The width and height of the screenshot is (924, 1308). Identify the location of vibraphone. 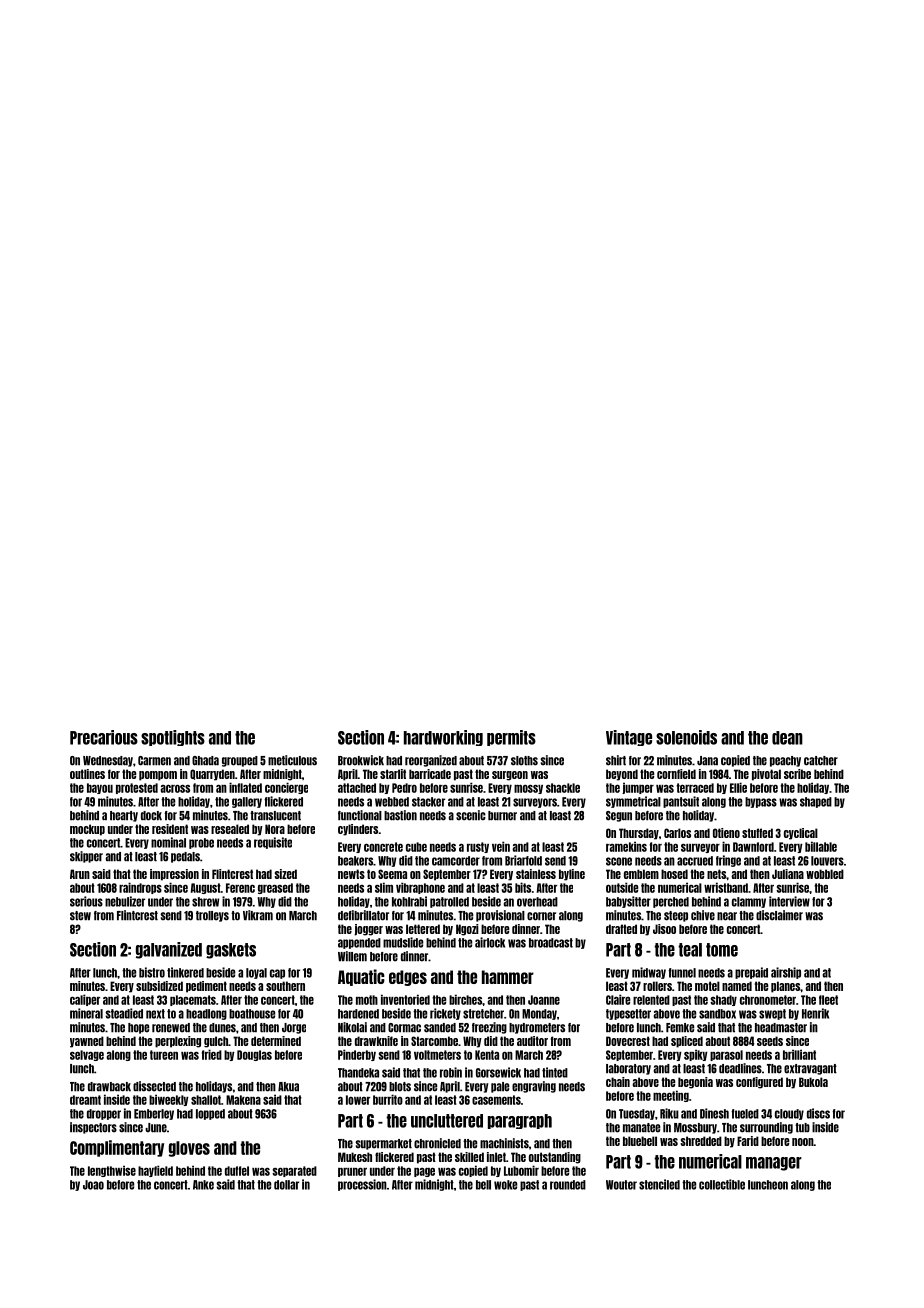
(420, 888).
